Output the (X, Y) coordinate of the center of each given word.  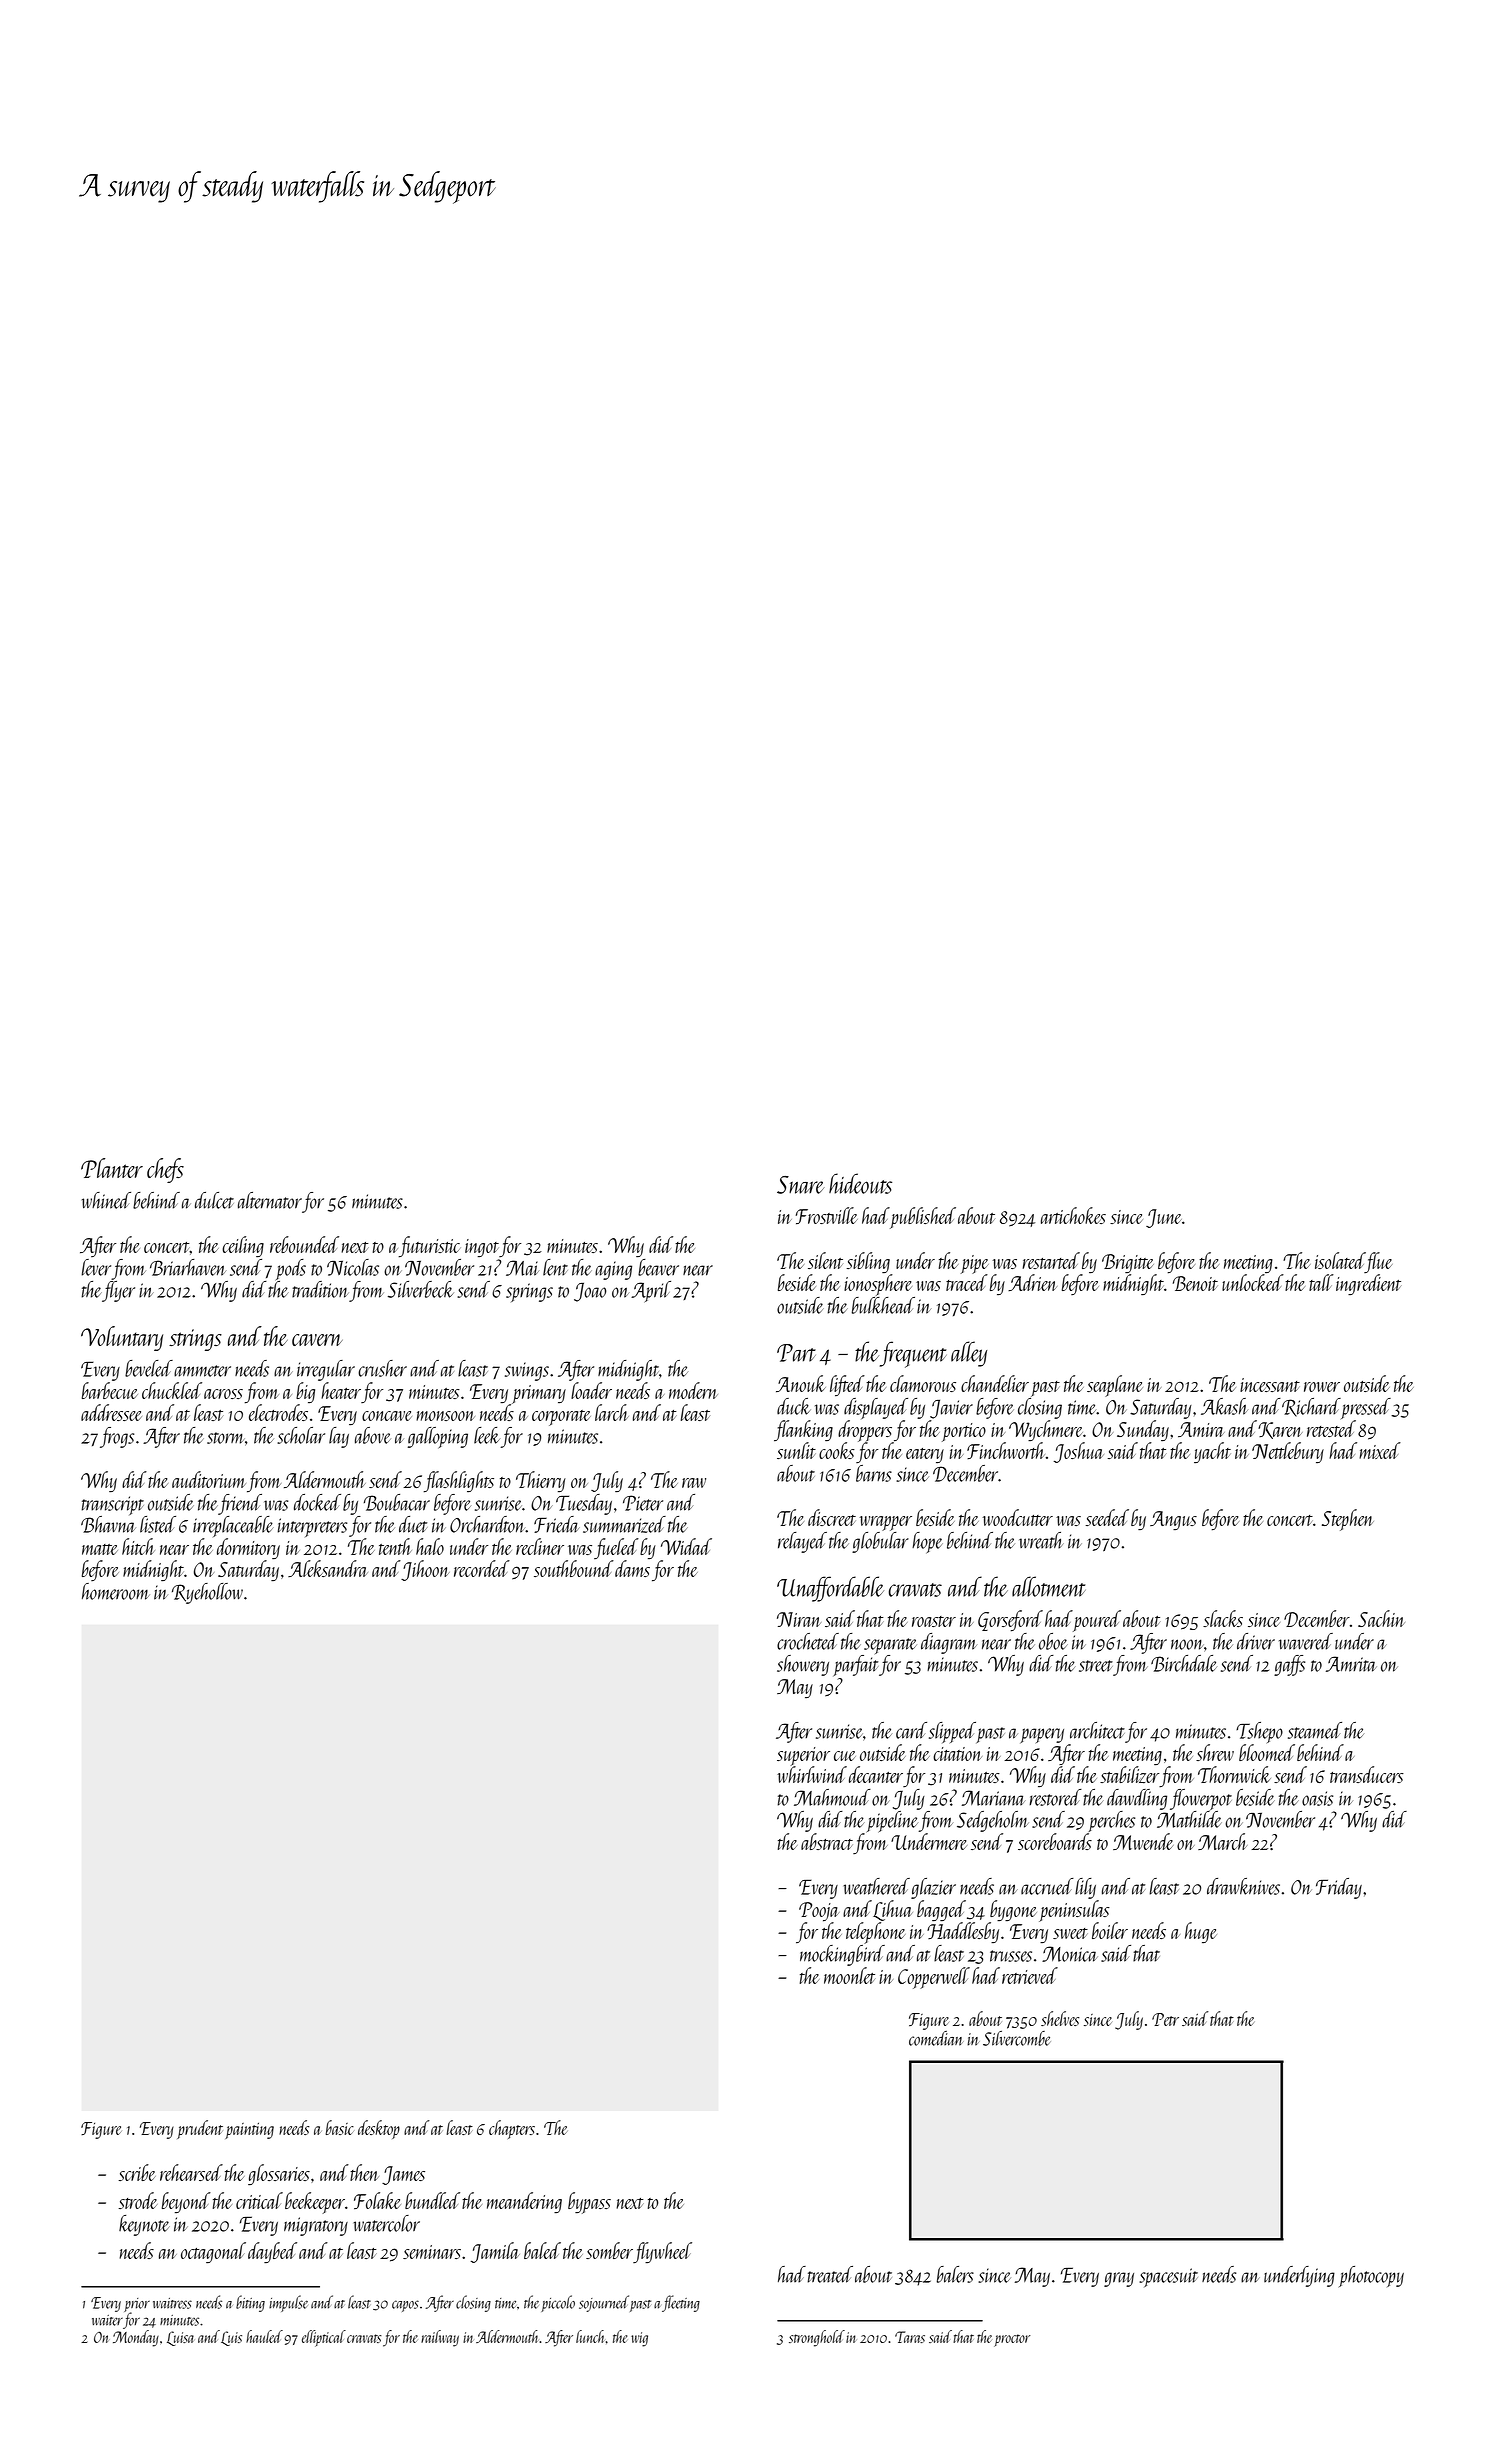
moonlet (849, 1975)
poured (1097, 1621)
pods (290, 1270)
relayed (802, 1542)
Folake (377, 2200)
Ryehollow (207, 1593)
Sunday (1143, 1431)
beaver (658, 1267)
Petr (1165, 2019)
